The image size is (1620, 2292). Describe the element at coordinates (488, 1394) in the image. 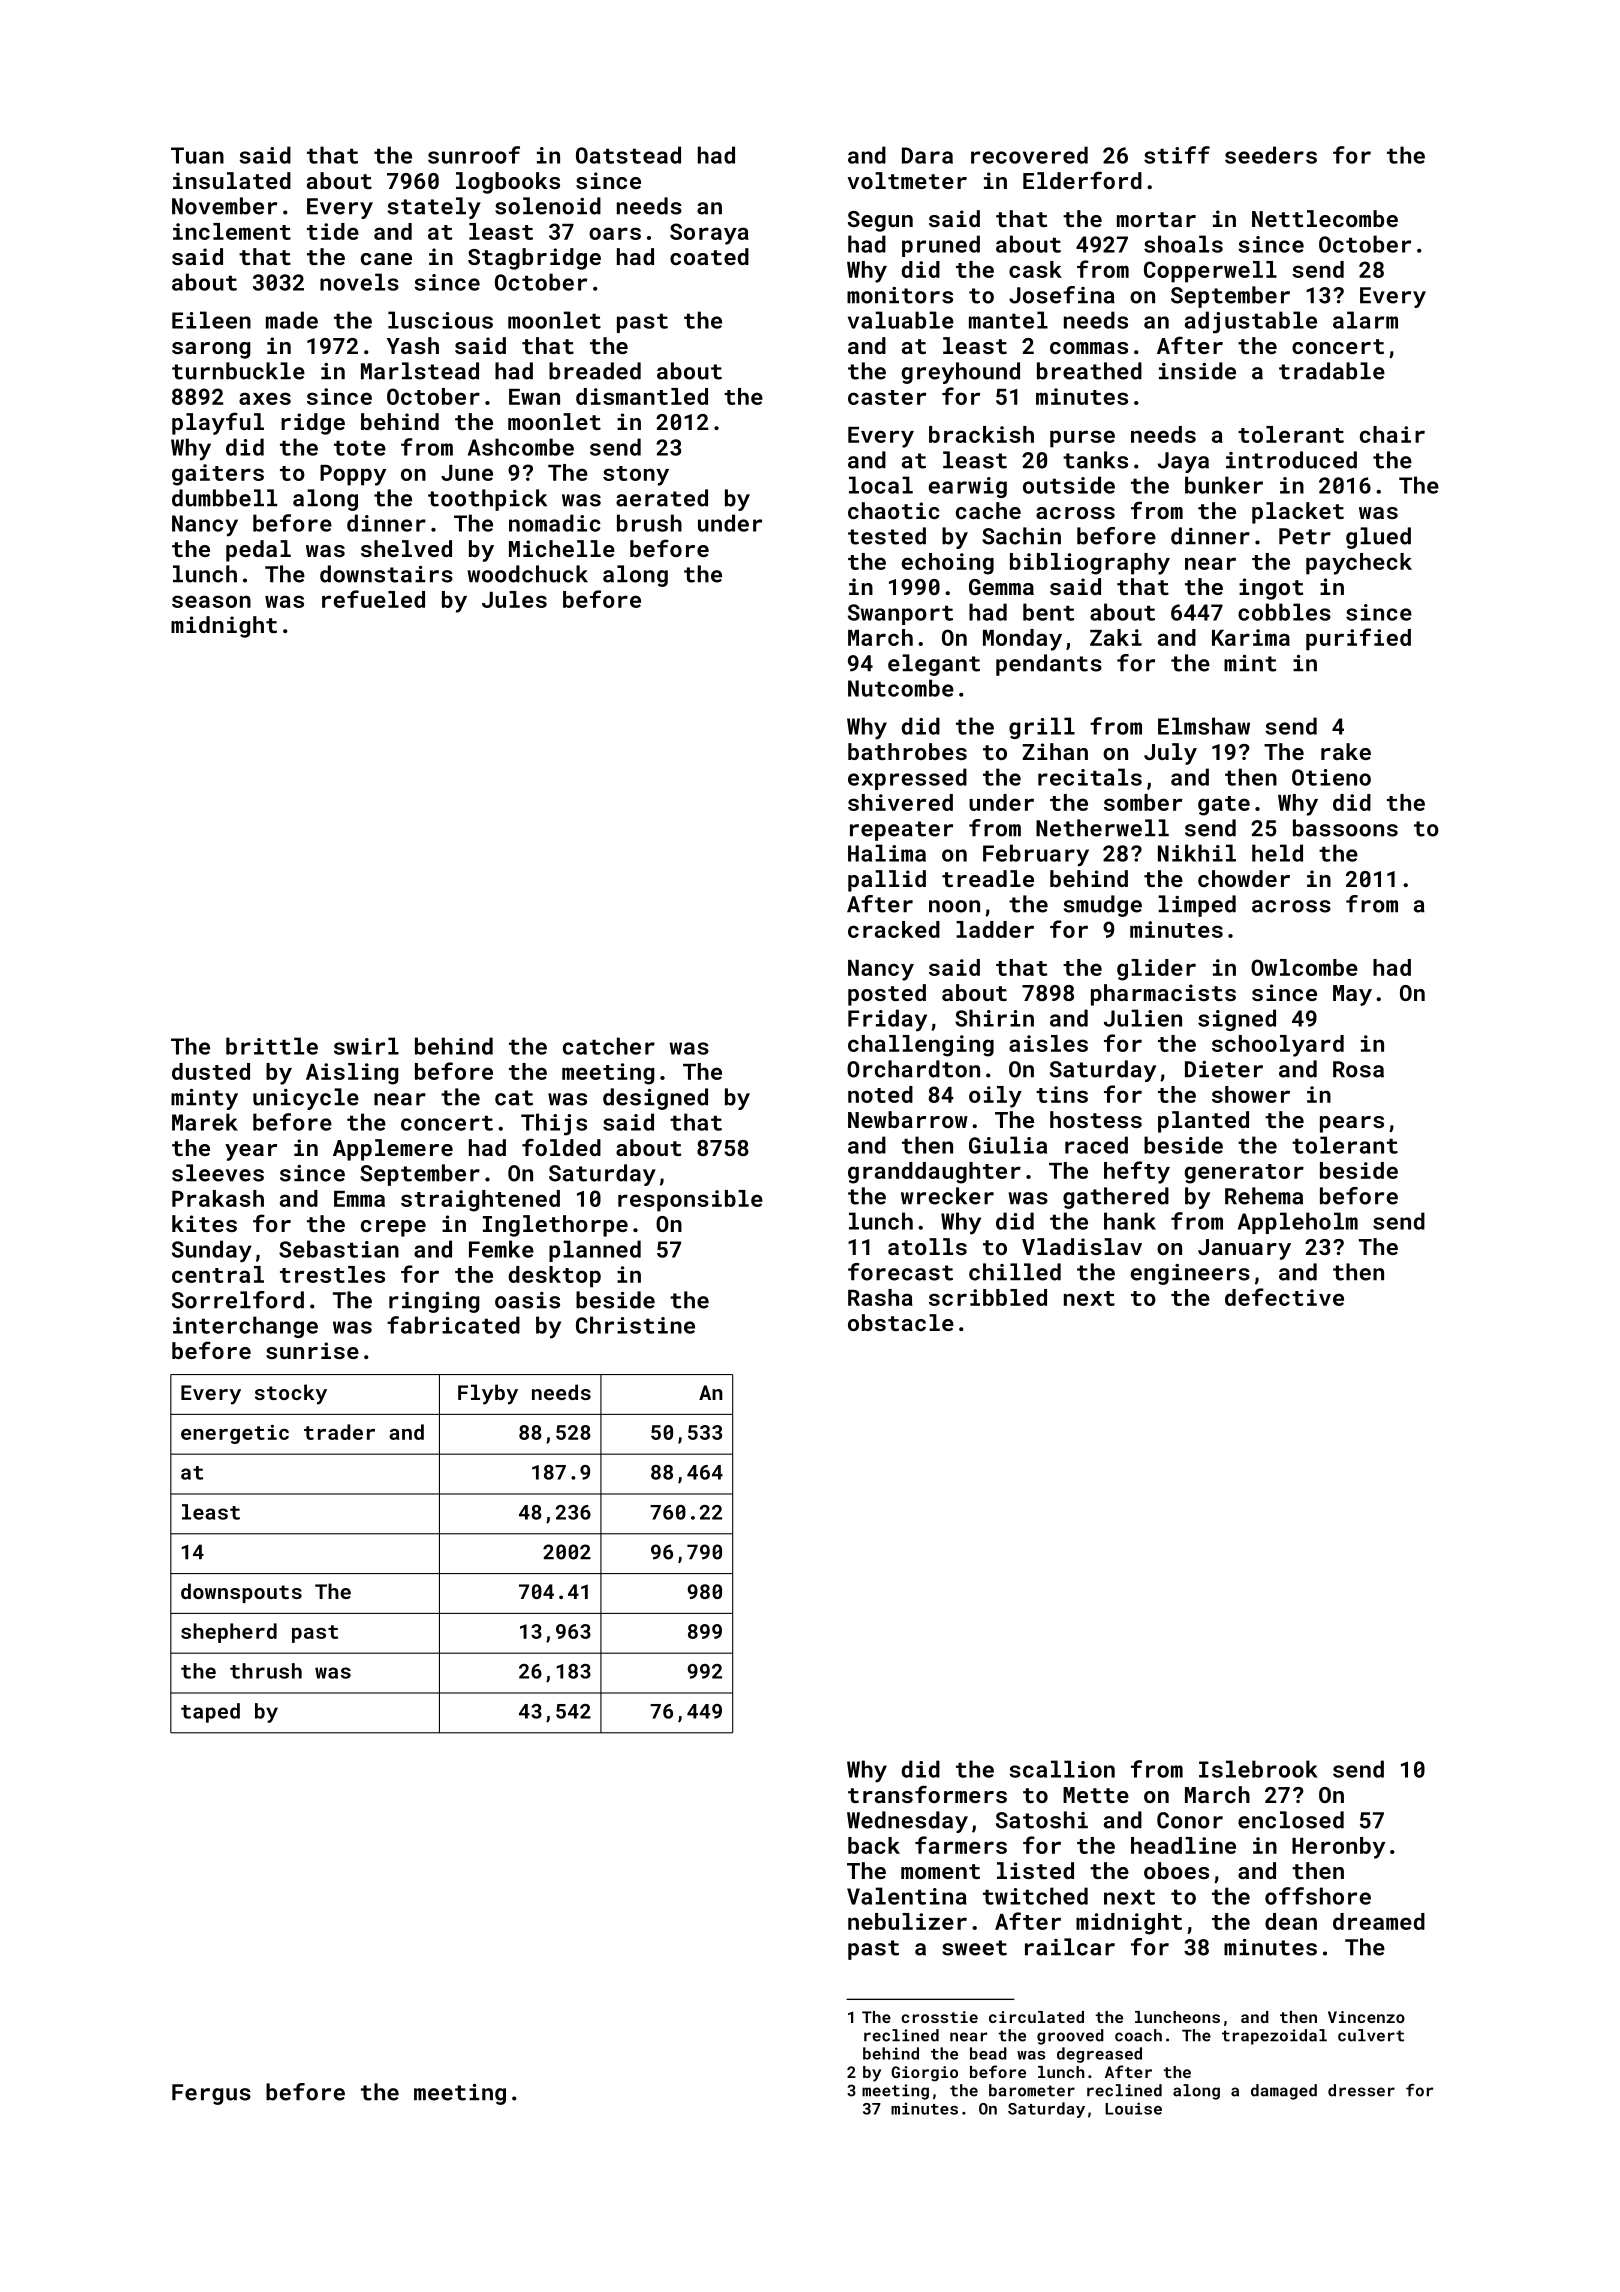

I see `Flyby` at that location.
